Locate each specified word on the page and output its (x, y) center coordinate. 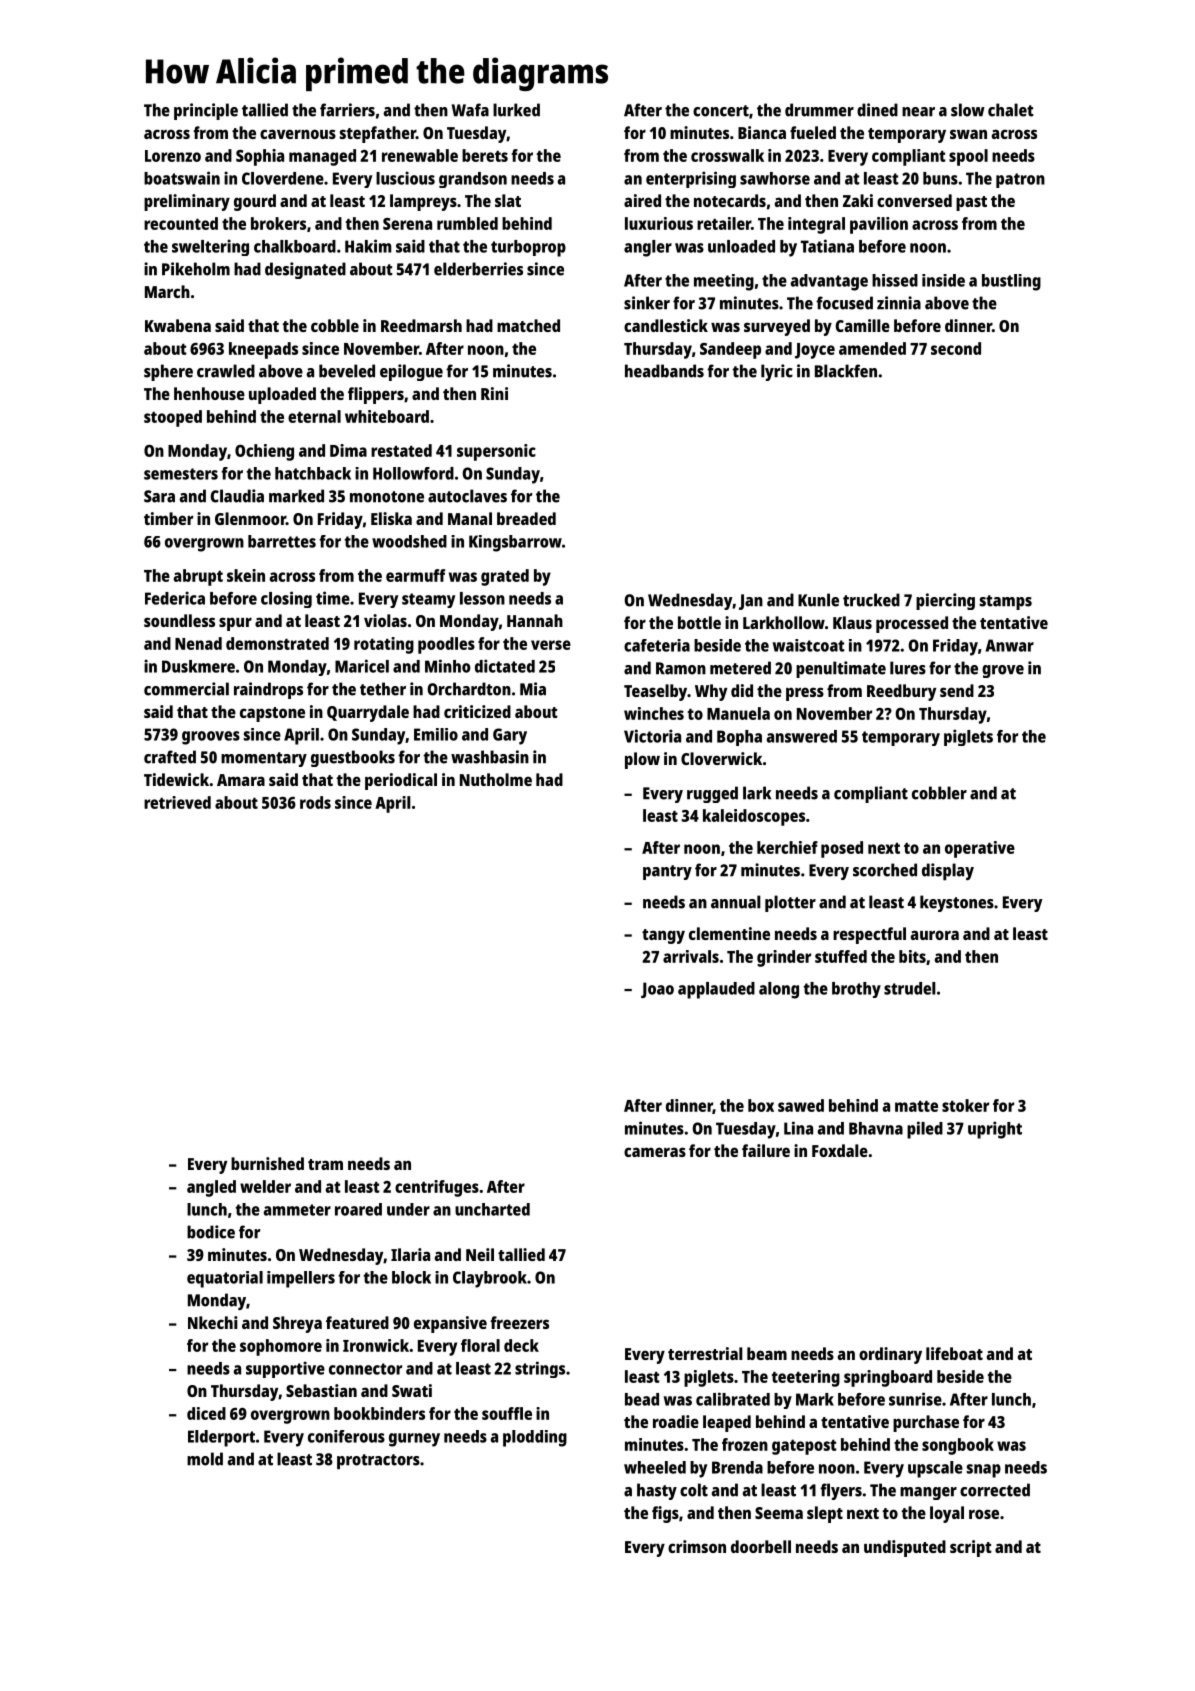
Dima (348, 450)
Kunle (818, 600)
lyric (777, 372)
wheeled (655, 1467)
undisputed (905, 1548)
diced (206, 1413)
